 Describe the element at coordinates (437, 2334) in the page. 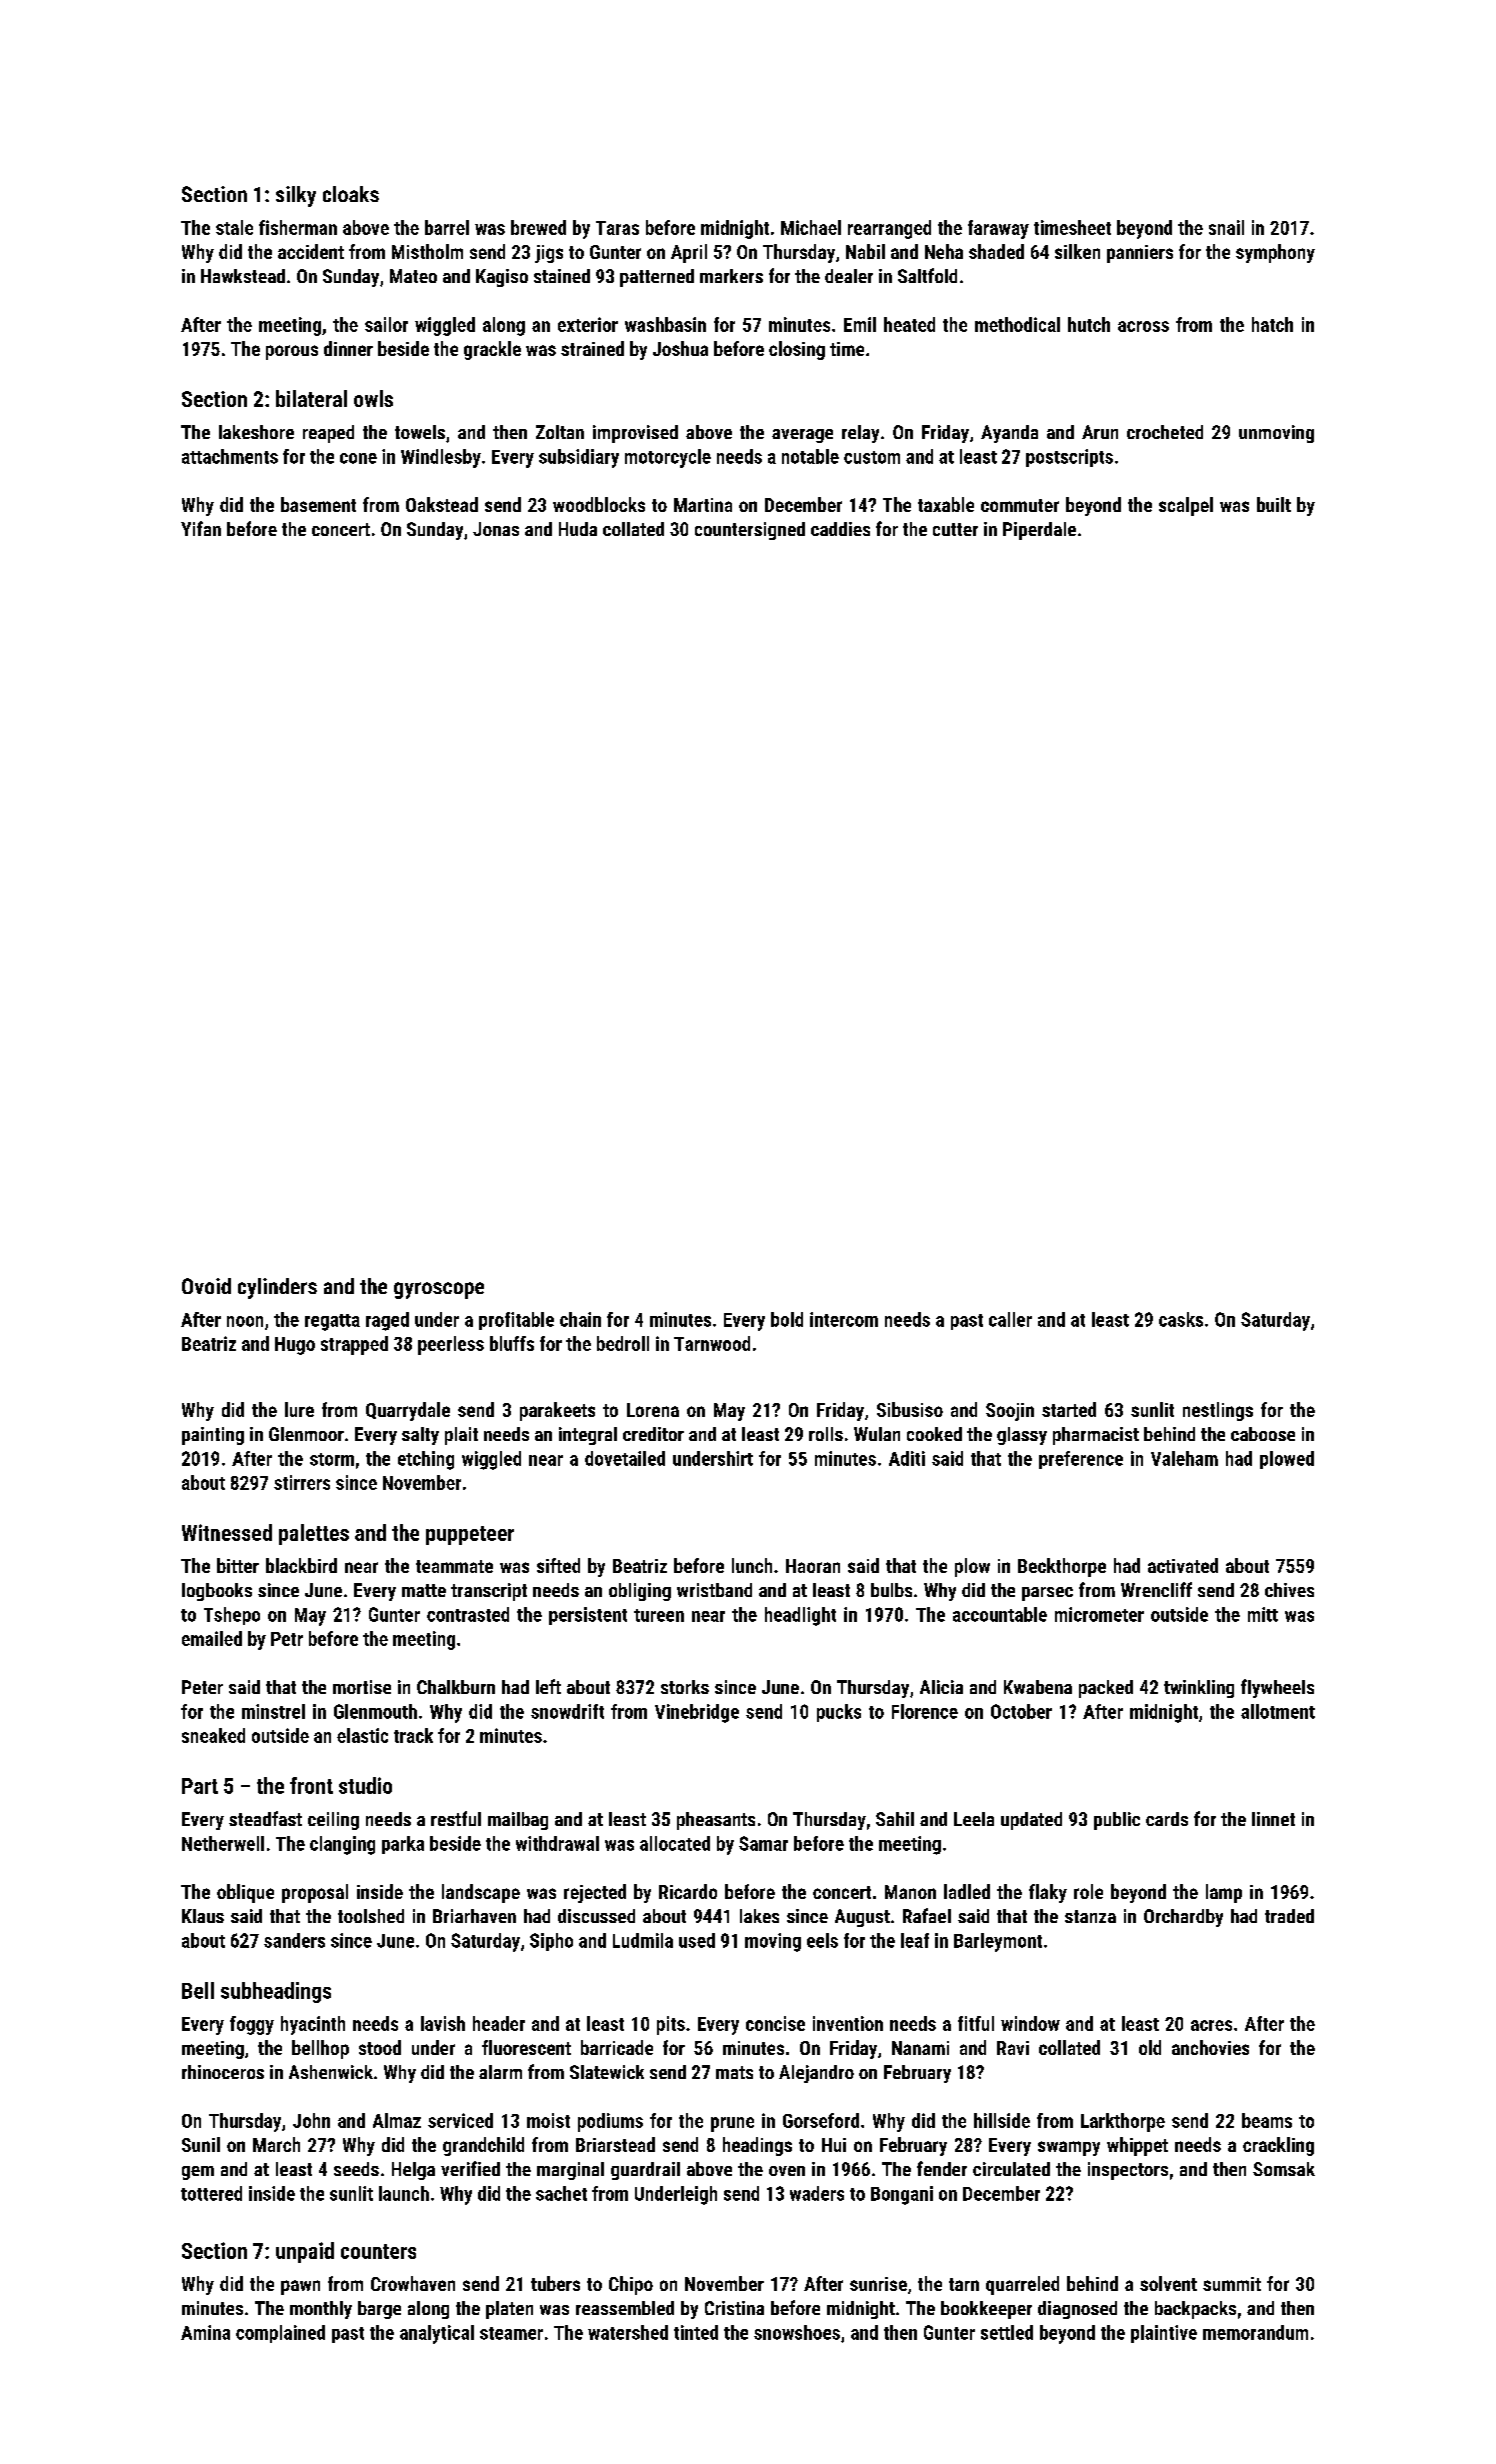

I see `analytical` at that location.
